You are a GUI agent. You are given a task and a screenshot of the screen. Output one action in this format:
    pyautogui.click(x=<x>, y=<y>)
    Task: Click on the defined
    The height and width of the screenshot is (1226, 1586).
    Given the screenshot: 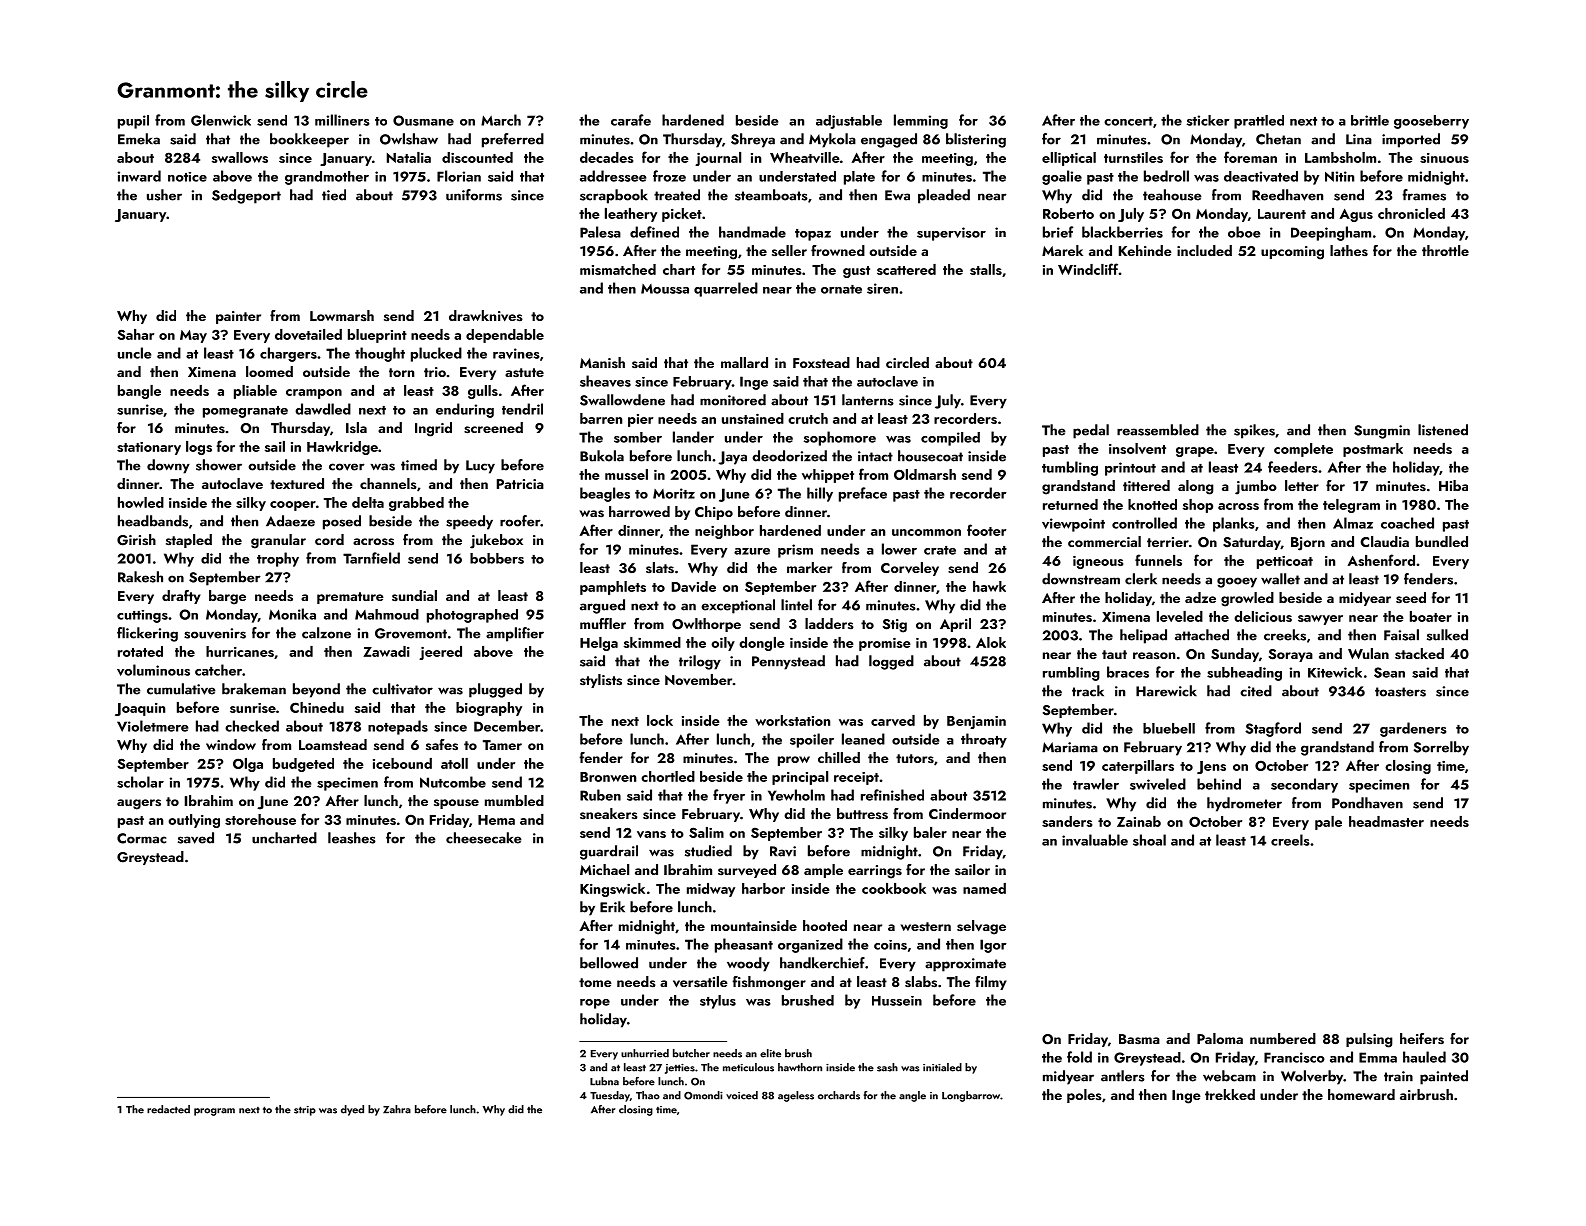 What is the action you would take?
    pyautogui.click(x=654, y=232)
